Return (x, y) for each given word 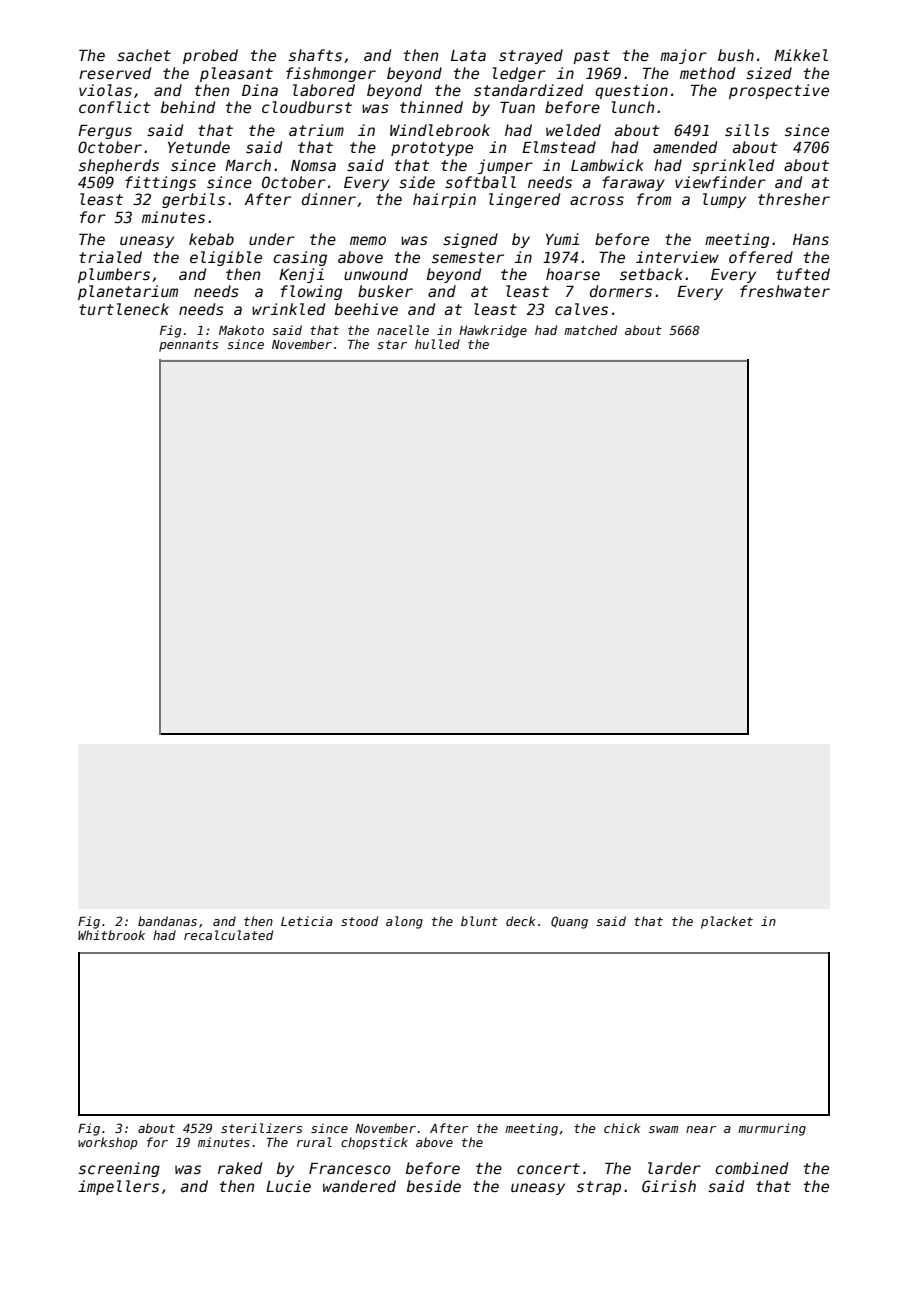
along (404, 922)
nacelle (403, 330)
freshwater (785, 291)
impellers (118, 1187)
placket (727, 922)
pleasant (236, 74)
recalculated (228, 935)
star (392, 344)
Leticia (307, 921)
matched (590, 330)
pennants (188, 346)
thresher (794, 199)
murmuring (772, 1129)
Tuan (517, 107)
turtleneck (124, 309)
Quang (569, 922)
